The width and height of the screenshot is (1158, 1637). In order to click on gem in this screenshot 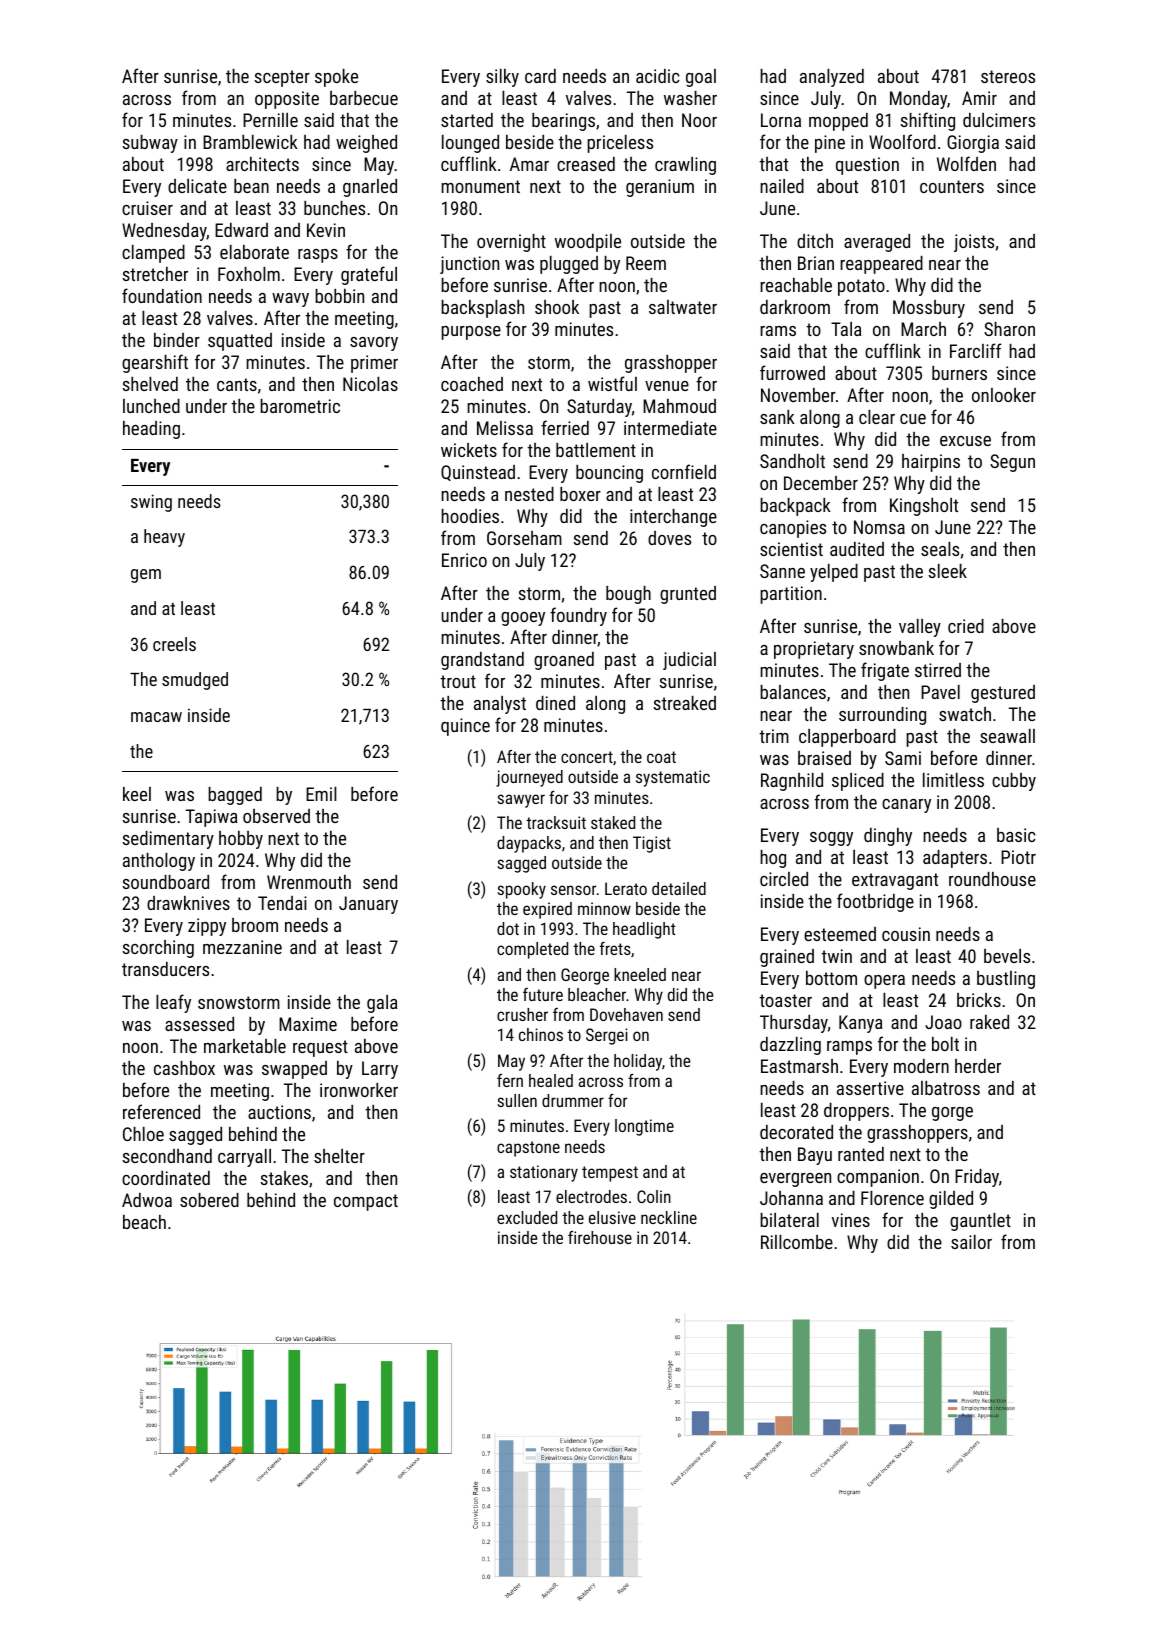, I will do `click(146, 576)`.
